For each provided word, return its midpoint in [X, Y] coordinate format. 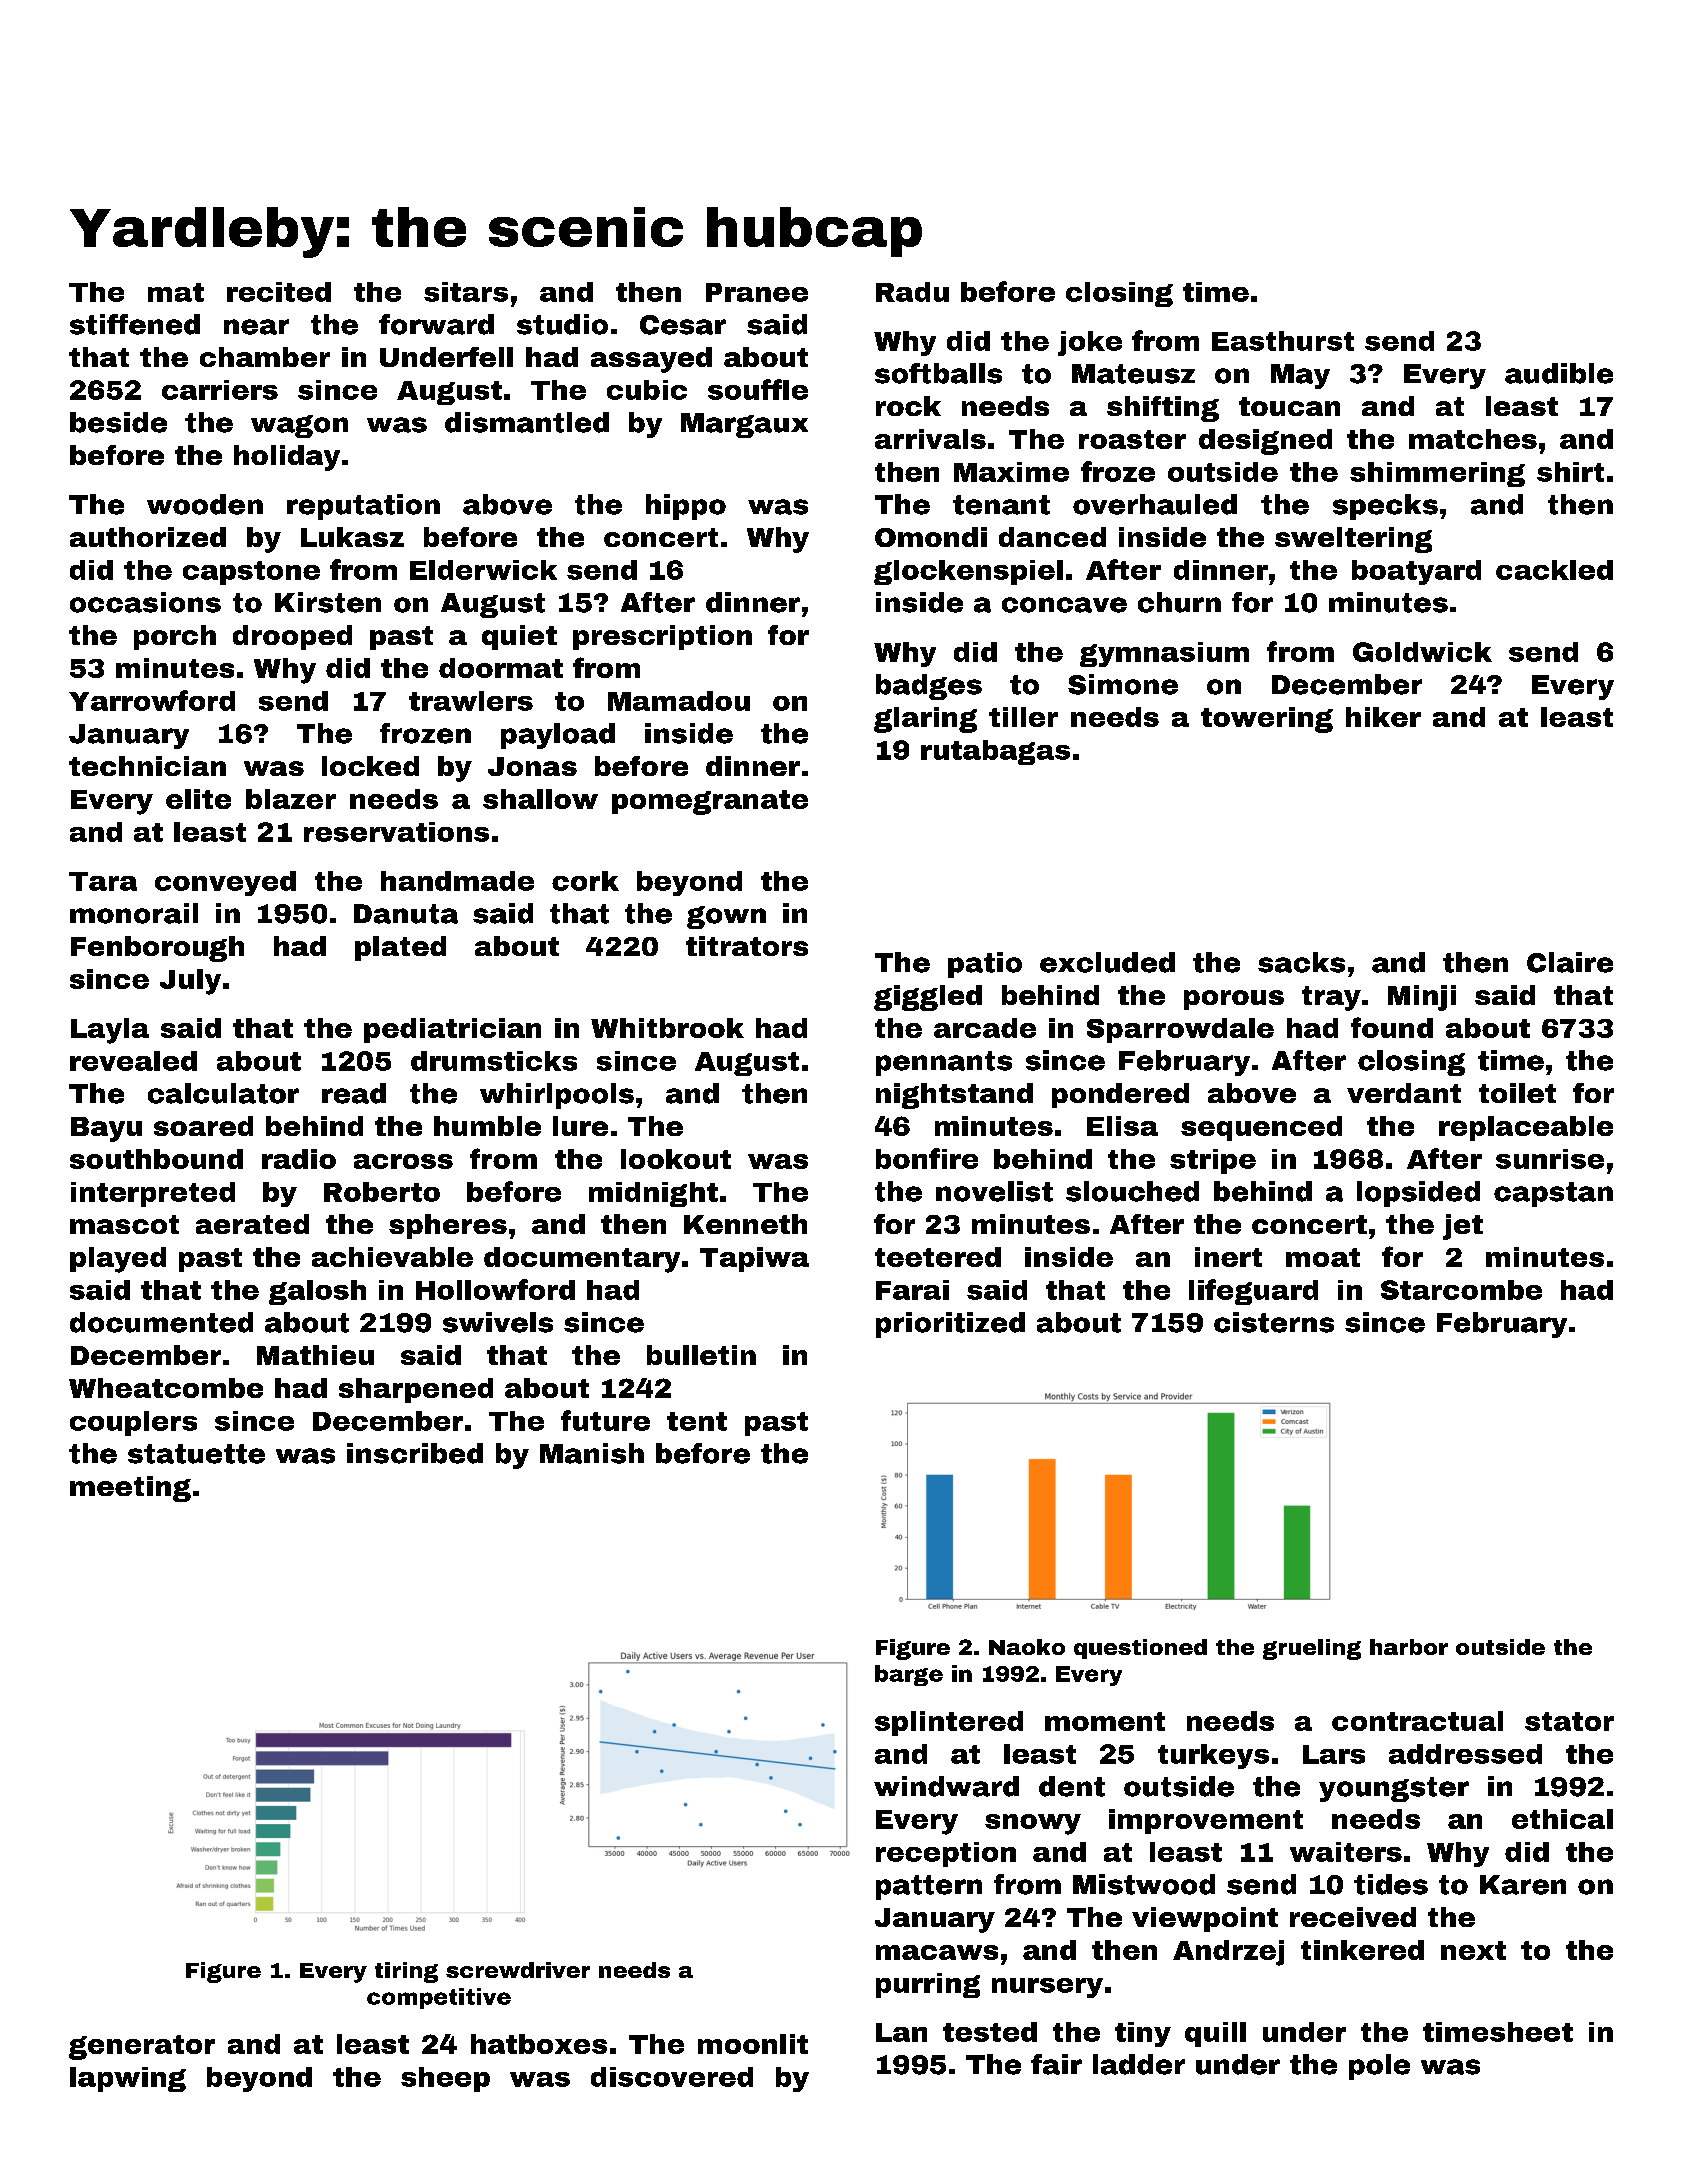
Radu [912, 292]
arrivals [930, 439]
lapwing [128, 2079]
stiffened [135, 324]
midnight [653, 1194]
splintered [949, 1723]
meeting [130, 1489]
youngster [1394, 1789]
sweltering [1353, 540]
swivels [498, 1322]
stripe [1213, 1161]
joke [1090, 343]
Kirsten [328, 602]
